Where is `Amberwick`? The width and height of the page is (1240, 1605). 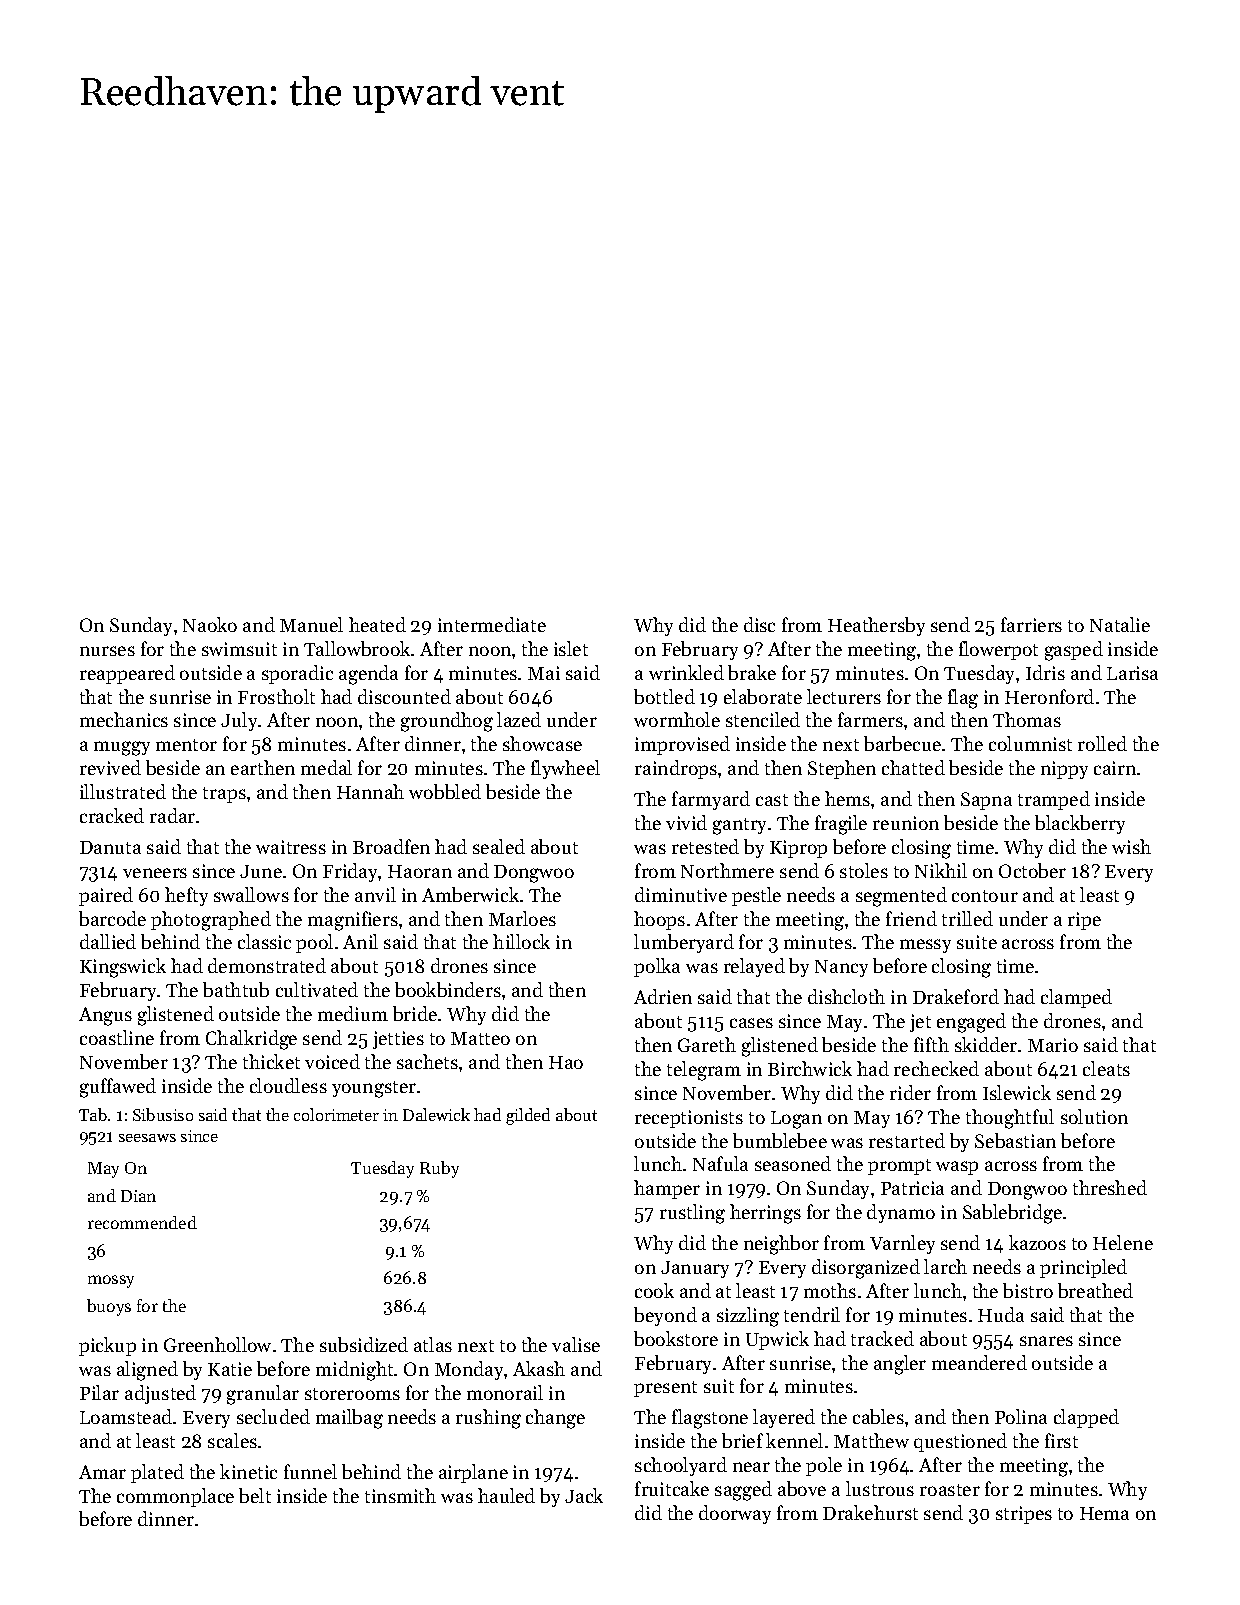 Amberwick is located at coordinates (470, 894).
